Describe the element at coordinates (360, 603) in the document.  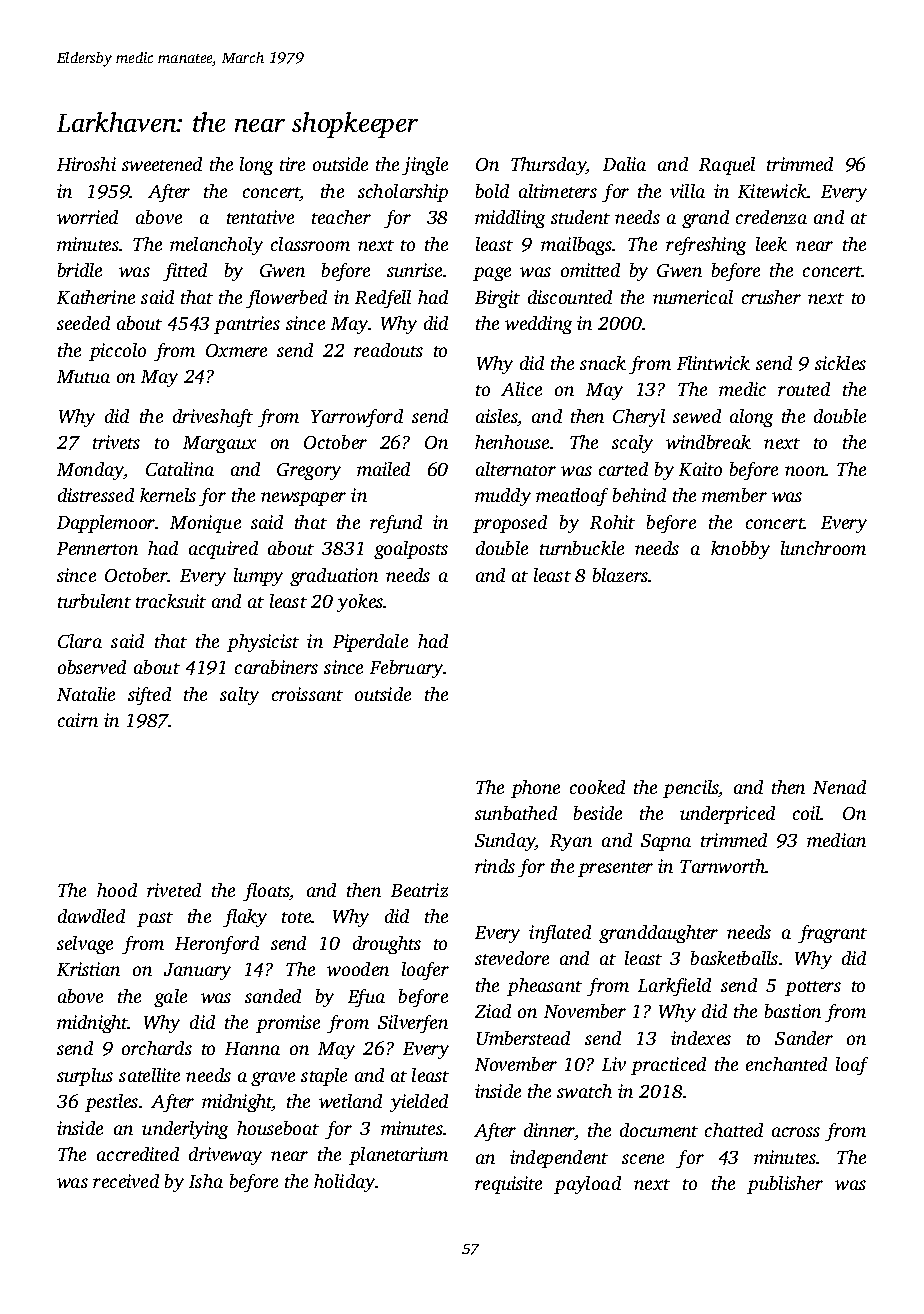
I see `yokes` at that location.
